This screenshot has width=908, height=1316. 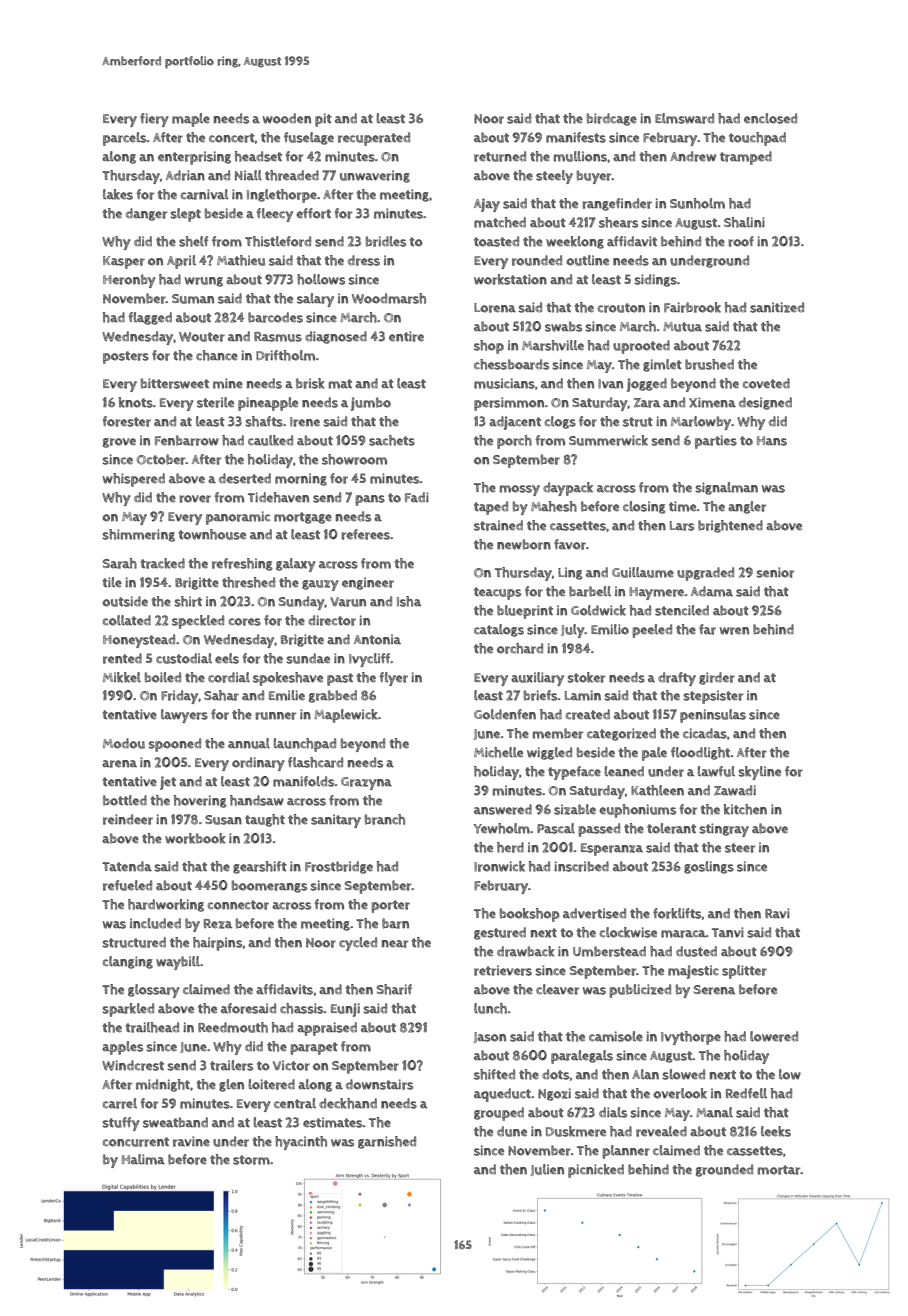 What do you see at coordinates (777, 307) in the screenshot?
I see `sanitized` at bounding box center [777, 307].
